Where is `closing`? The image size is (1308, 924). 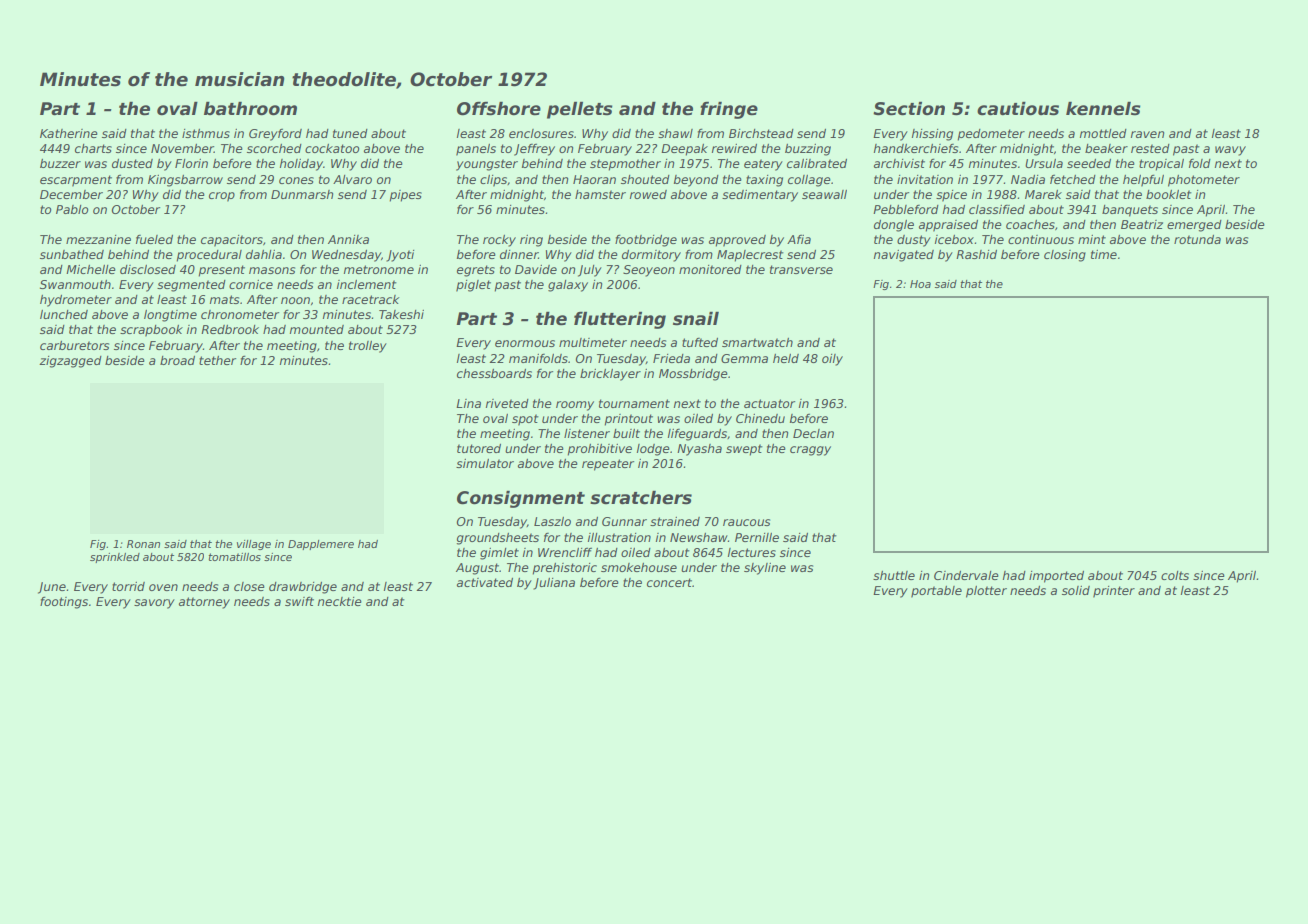
closing is located at coordinates (1065, 256).
